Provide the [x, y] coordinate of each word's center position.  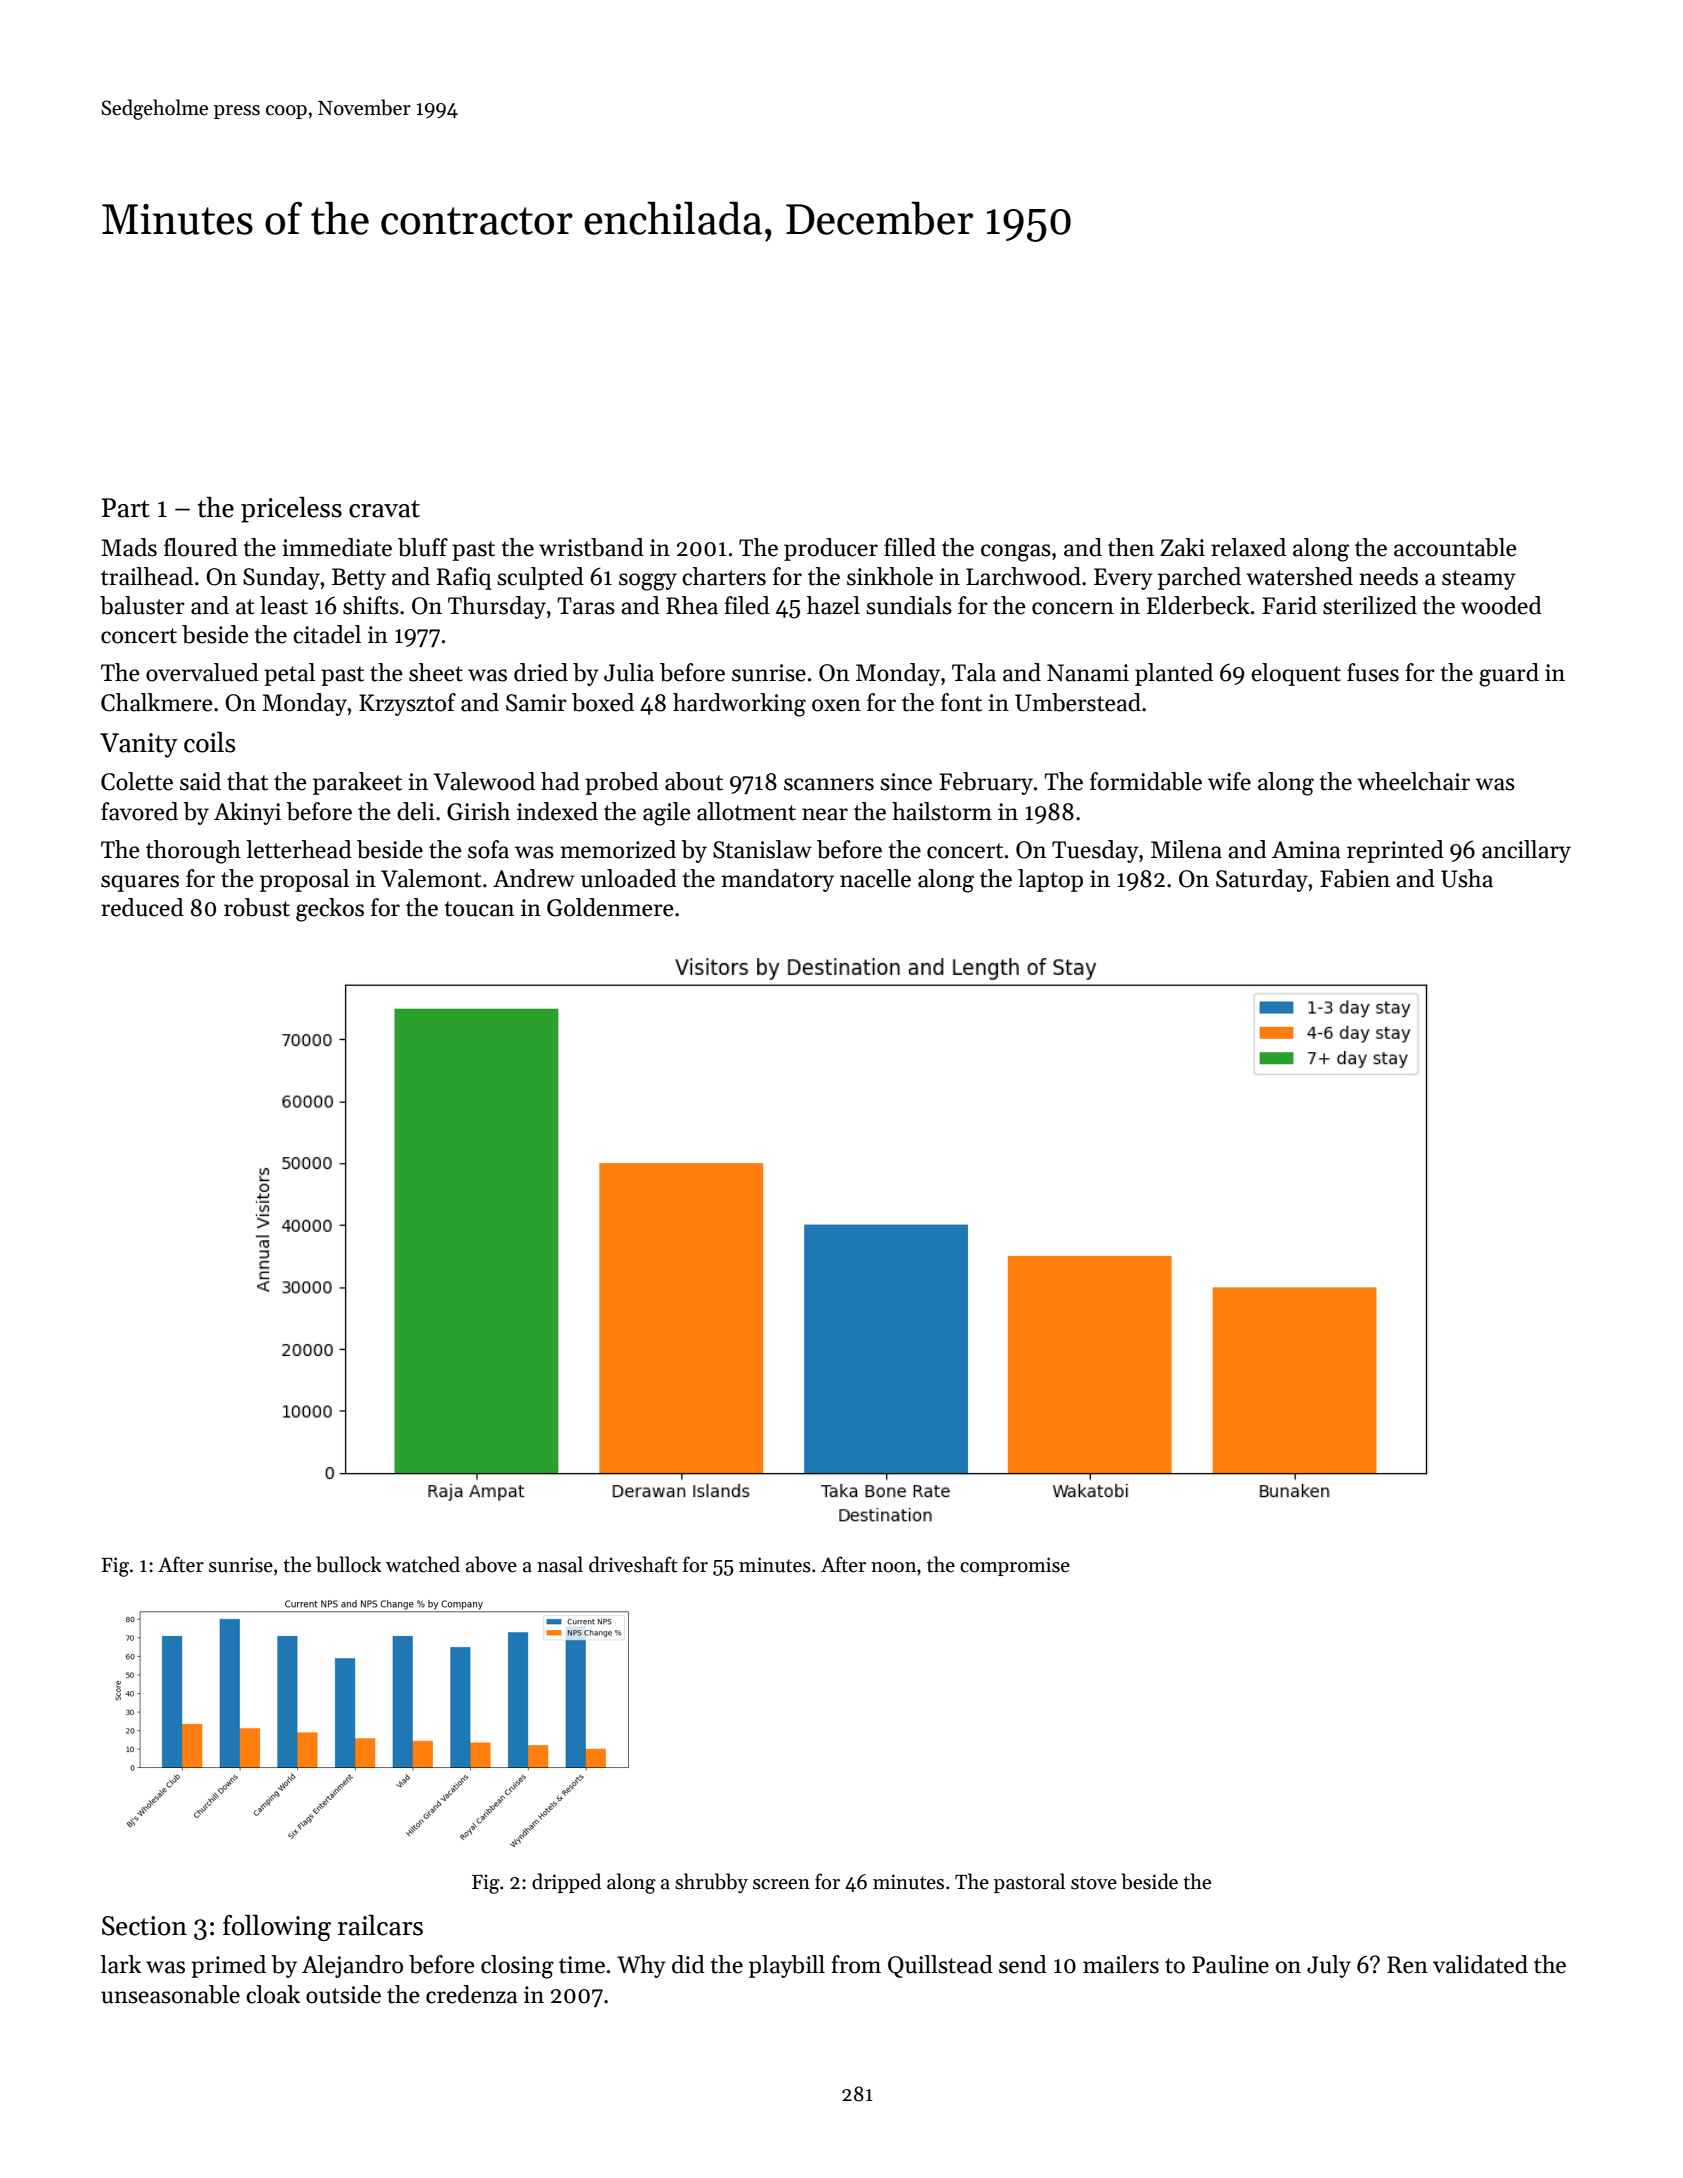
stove [1094, 1883]
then [1131, 547]
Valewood [484, 781]
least [284, 605]
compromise [1015, 1566]
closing [517, 1967]
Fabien [1355, 878]
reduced [142, 907]
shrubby [711, 1883]
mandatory [777, 880]
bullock [349, 1564]
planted [1174, 674]
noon [894, 1567]
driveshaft [633, 1564]
